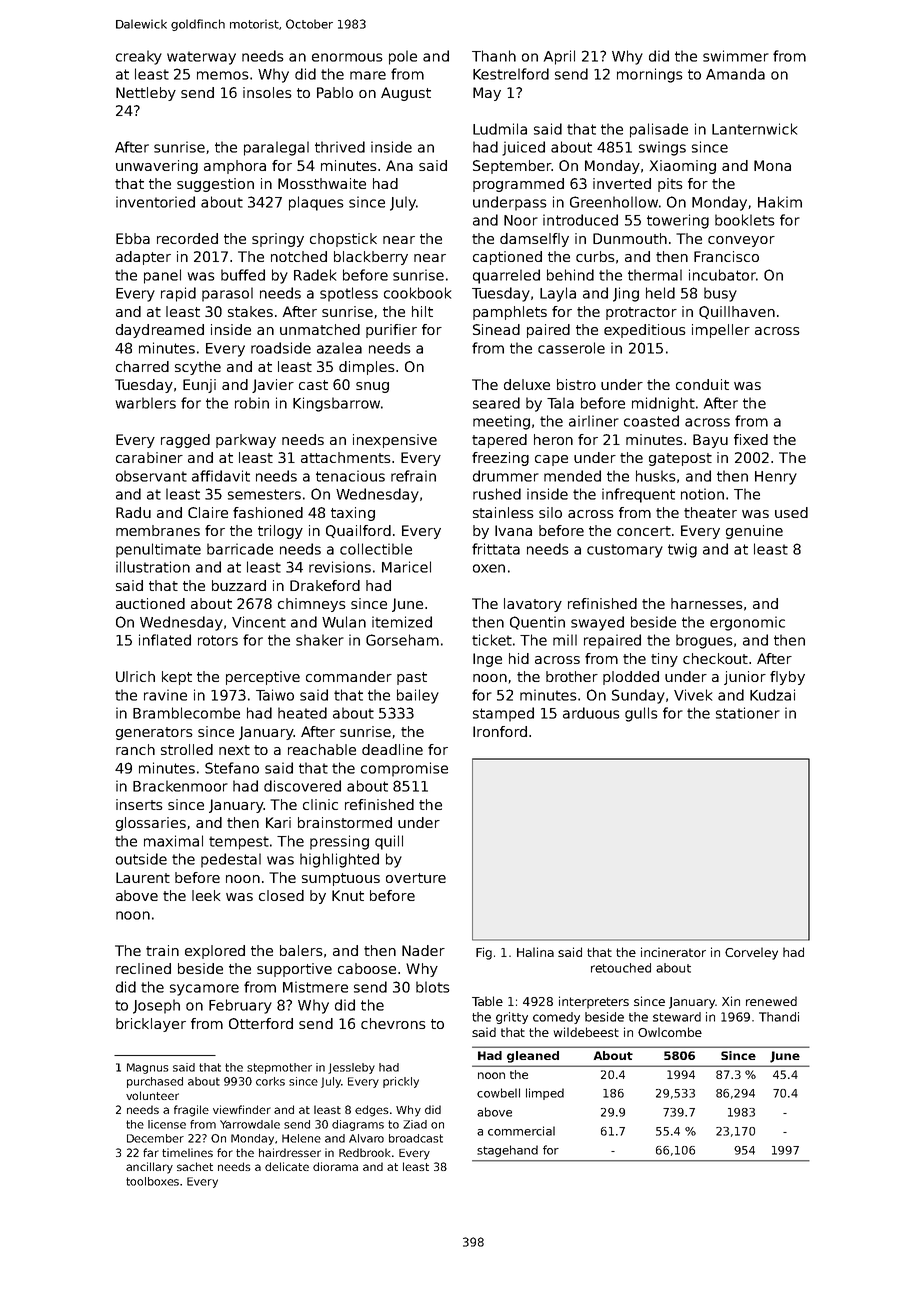 Image resolution: width=924 pixels, height=1308 pixels. Describe the element at coordinates (372, 387) in the screenshot. I see `snug` at that location.
